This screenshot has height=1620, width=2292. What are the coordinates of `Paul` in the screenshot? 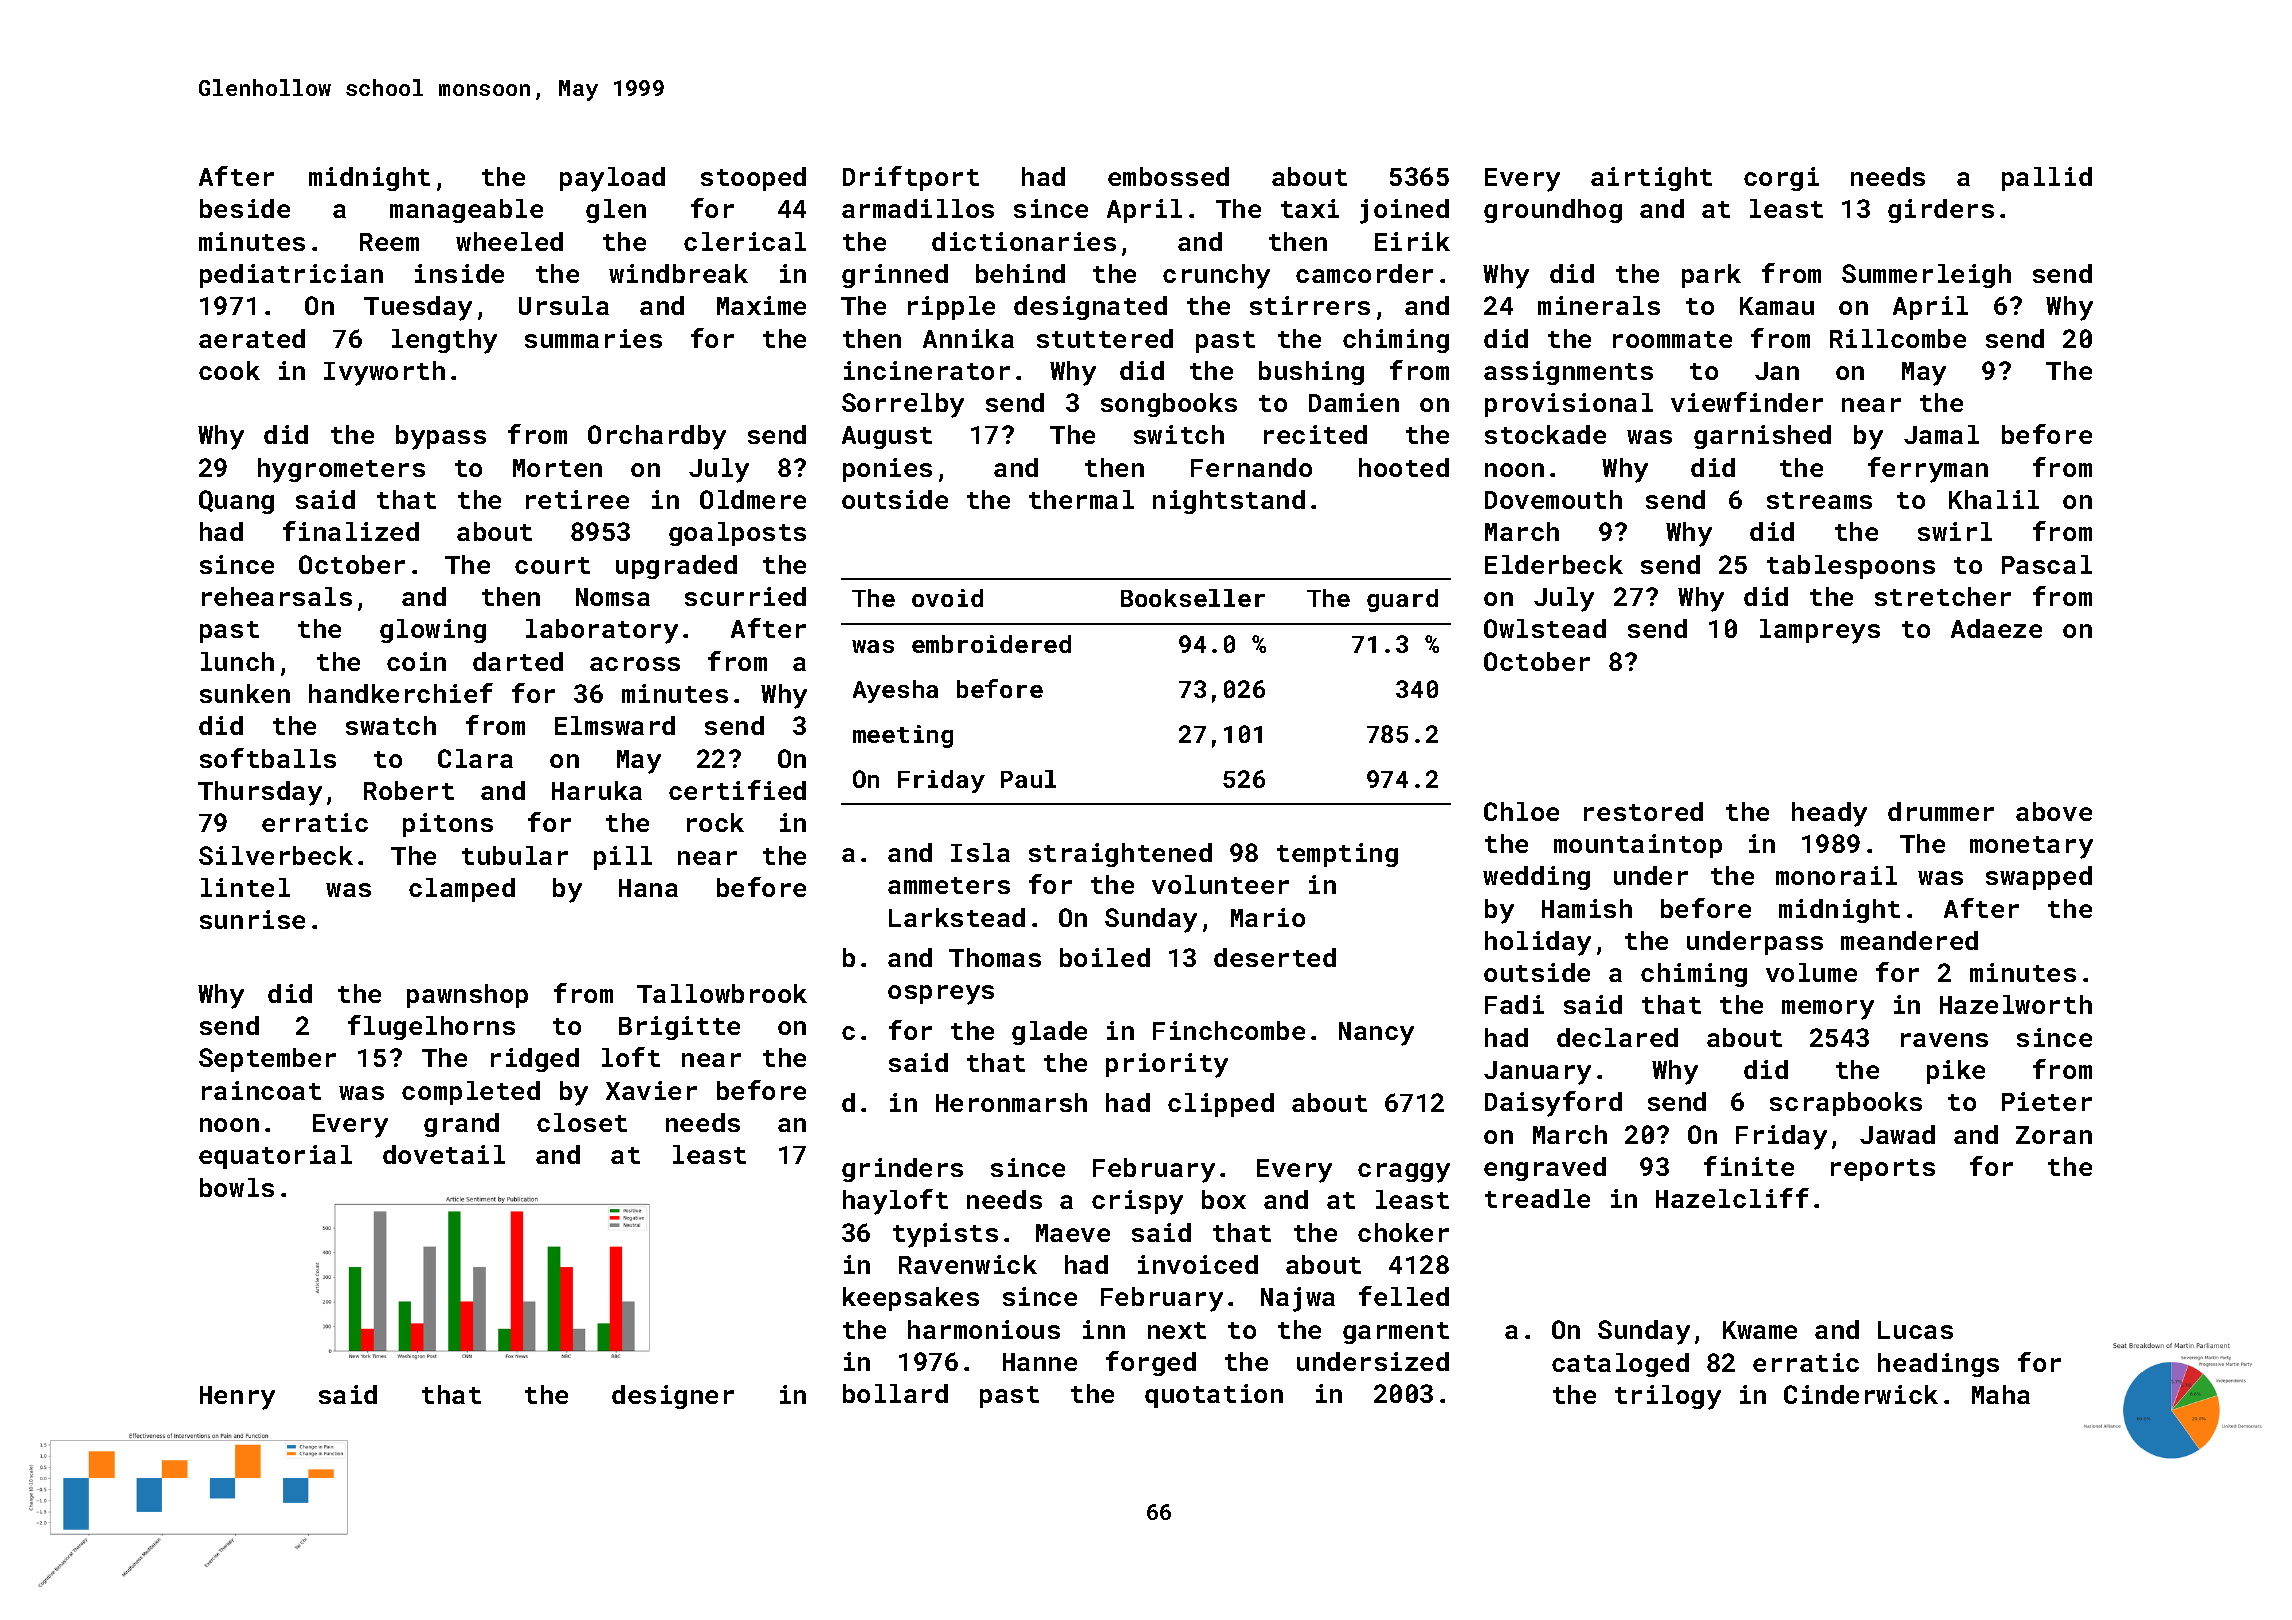 It's located at (1028, 779).
